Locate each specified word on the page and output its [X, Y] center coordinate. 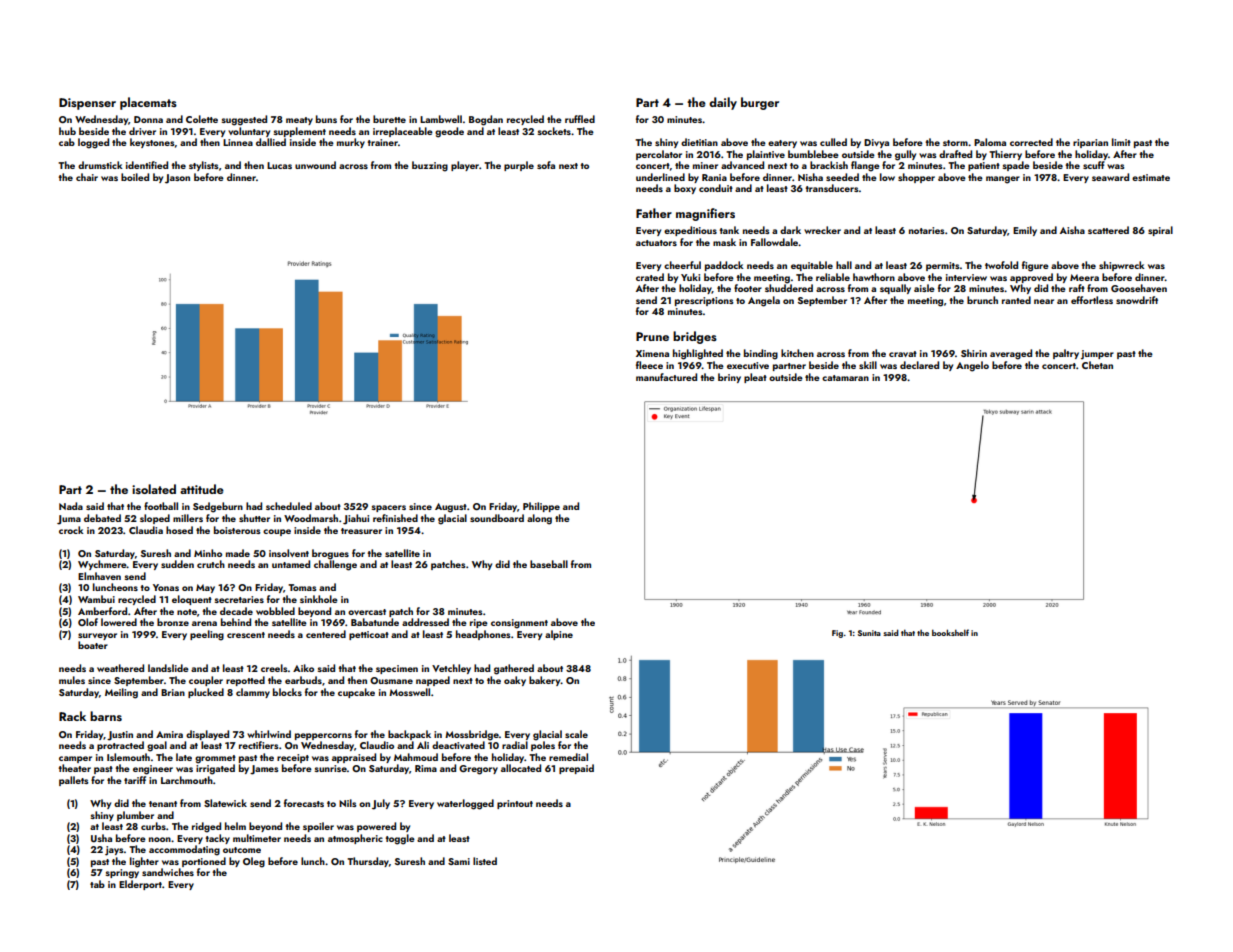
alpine [559, 635]
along [539, 519]
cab [67, 142]
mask [724, 242]
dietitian [699, 142]
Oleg [254, 862]
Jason [177, 179]
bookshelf [950, 632]
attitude [202, 489]
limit [1121, 142]
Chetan [1097, 365]
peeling [207, 635]
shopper [916, 178]
